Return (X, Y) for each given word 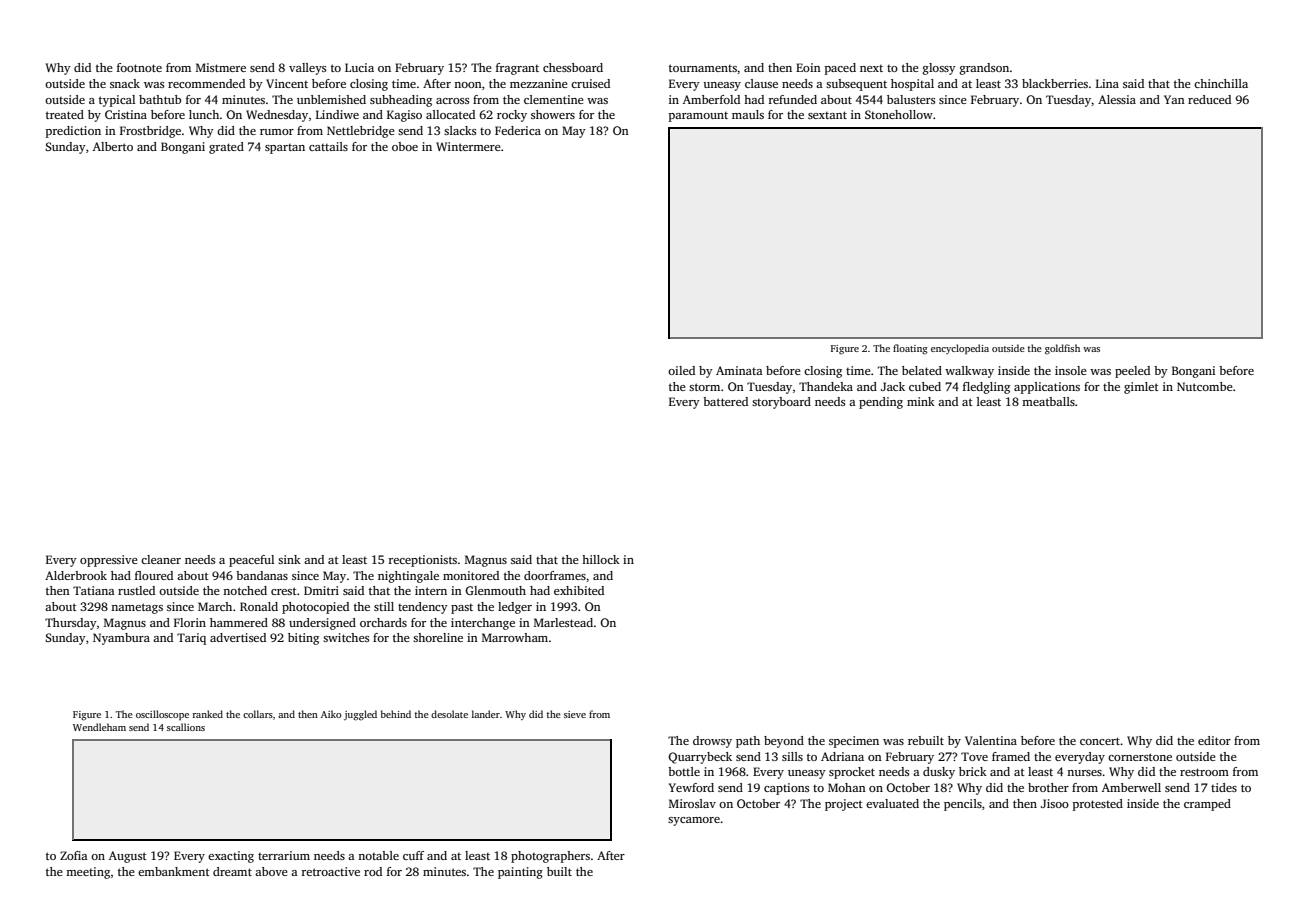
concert (1100, 741)
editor (1214, 740)
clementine (554, 99)
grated (226, 148)
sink (289, 559)
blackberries (1055, 83)
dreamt (232, 871)
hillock (601, 559)
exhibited (579, 590)
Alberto (113, 146)
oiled (681, 370)
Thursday (71, 624)
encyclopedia (960, 349)
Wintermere (468, 146)
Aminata (739, 370)
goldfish (1062, 349)
